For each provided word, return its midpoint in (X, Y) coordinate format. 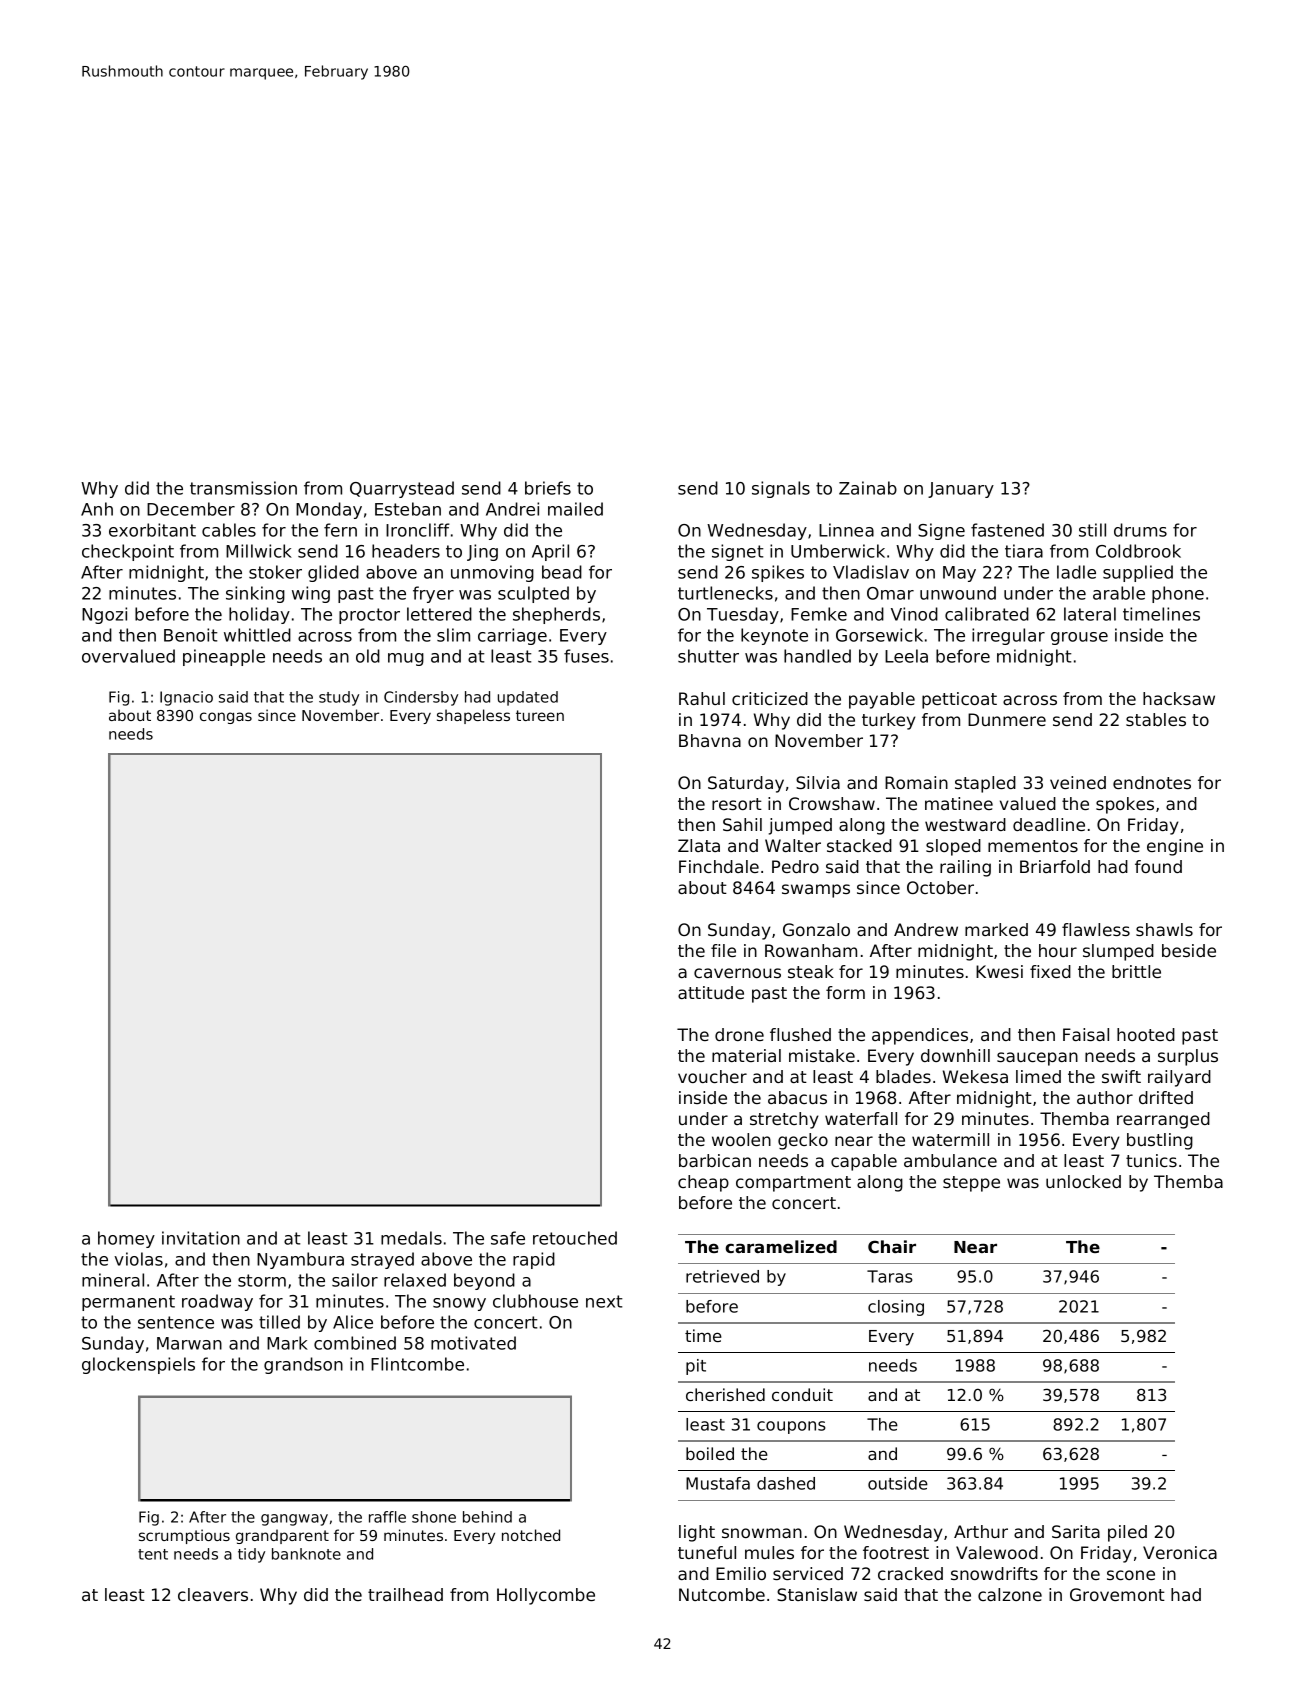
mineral (113, 1280)
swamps (816, 891)
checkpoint (128, 552)
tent (153, 1554)
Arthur (981, 1531)
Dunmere (1007, 719)
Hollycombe (546, 1596)
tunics (1151, 1160)
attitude (711, 992)
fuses (586, 656)
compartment (793, 1184)
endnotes (1152, 782)
